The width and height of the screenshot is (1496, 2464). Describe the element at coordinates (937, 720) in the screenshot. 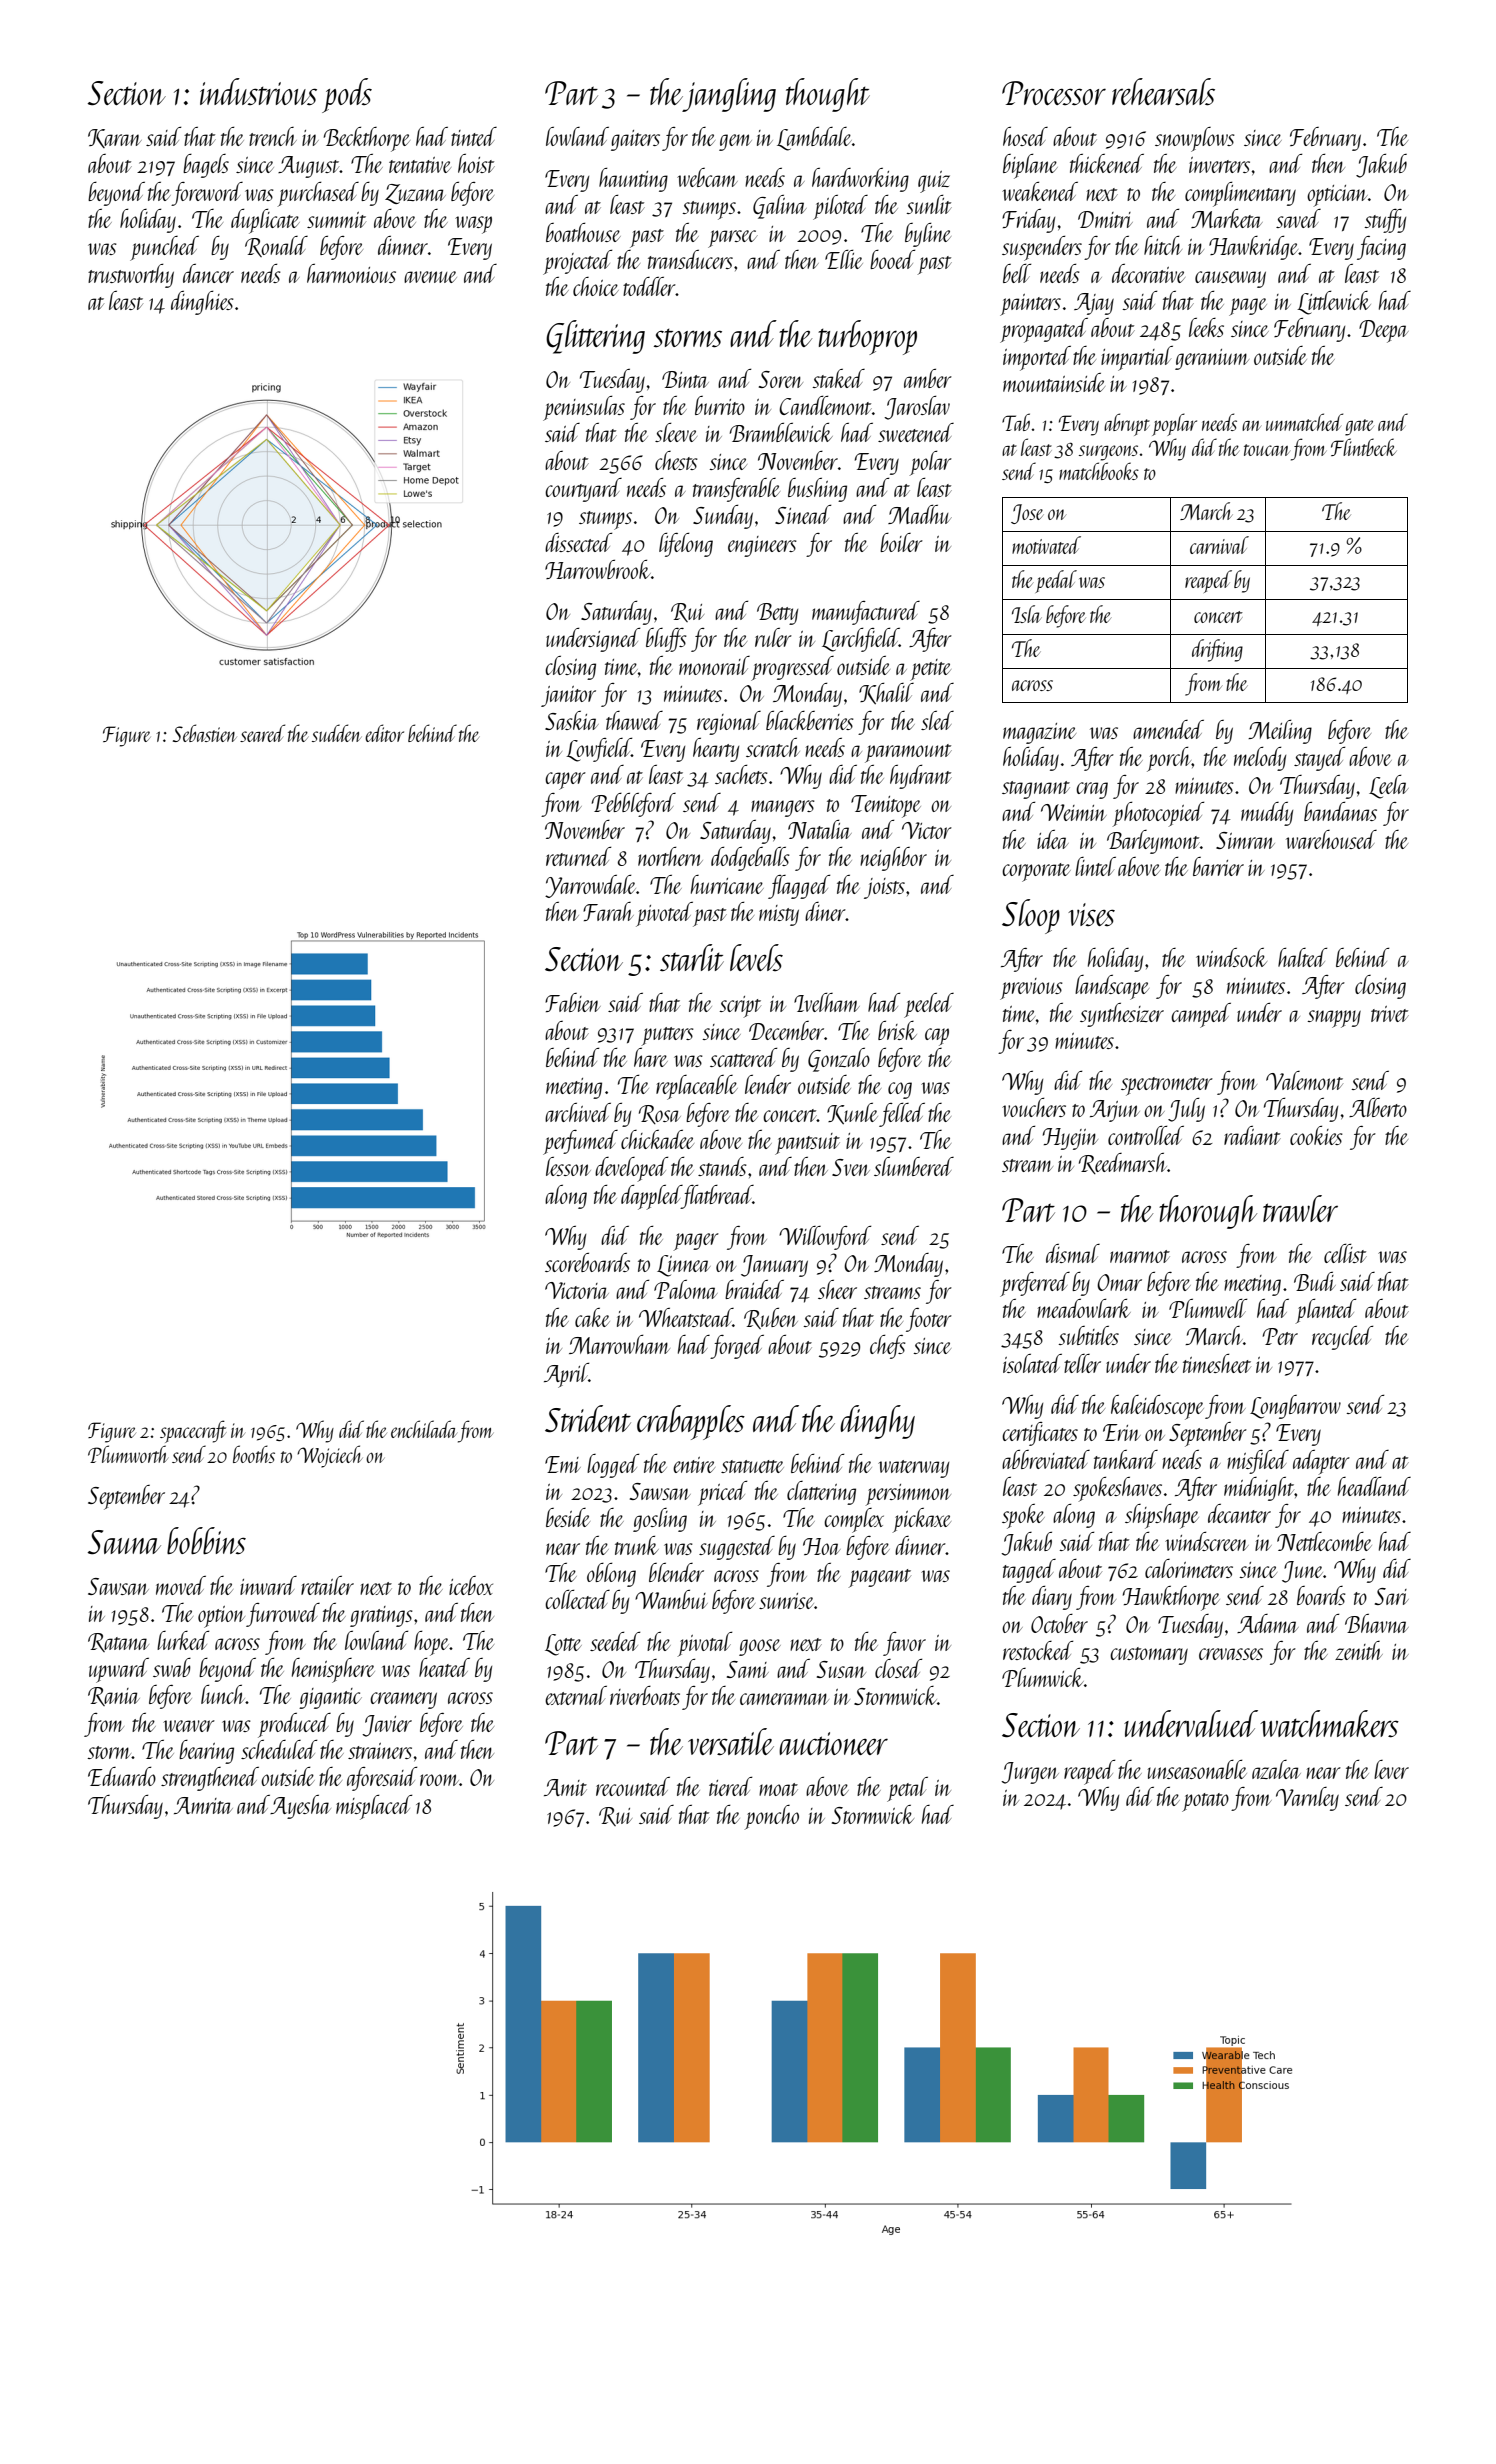

I see `sled` at that location.
